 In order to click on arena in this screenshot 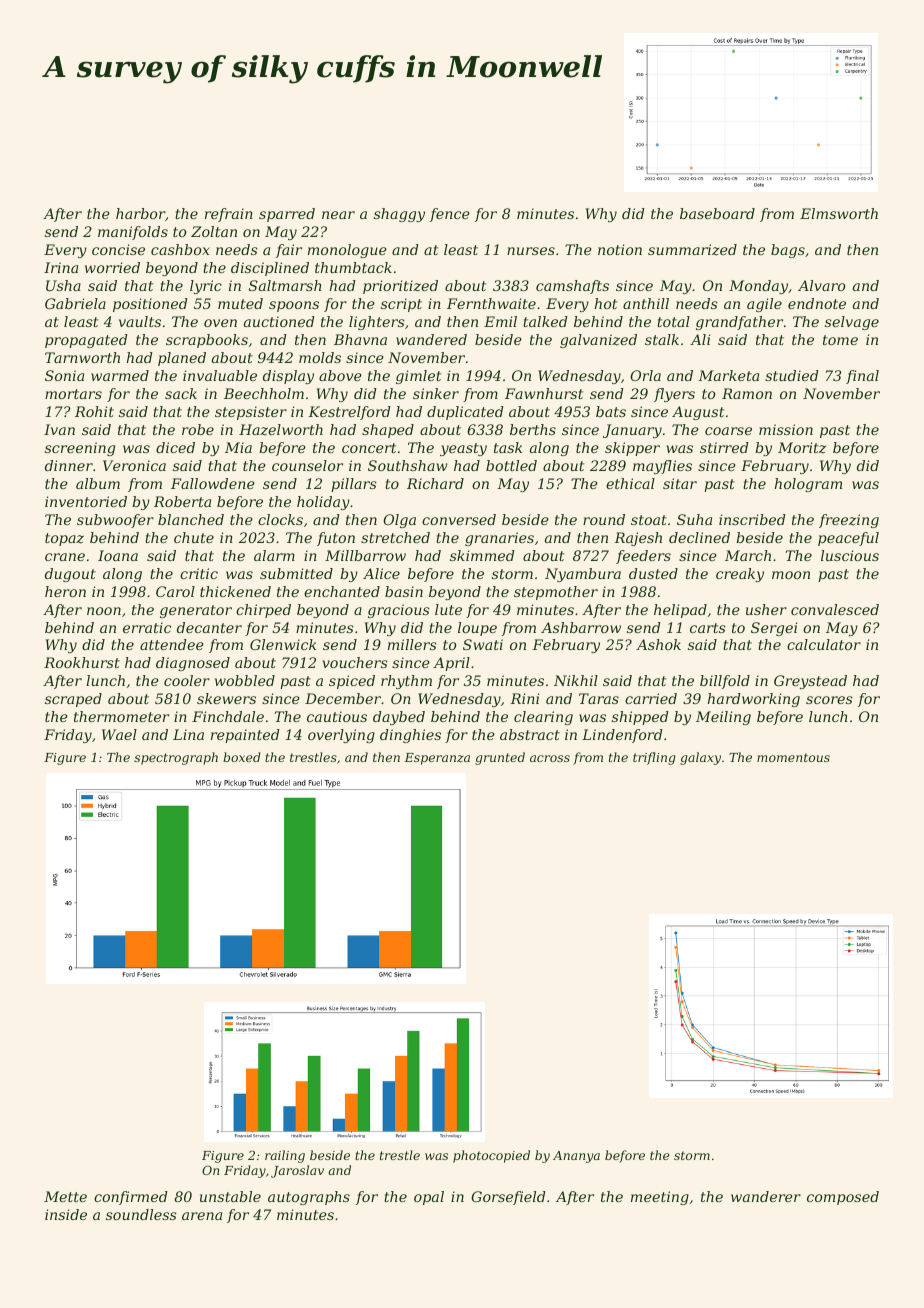, I will do `click(202, 1216)`.
